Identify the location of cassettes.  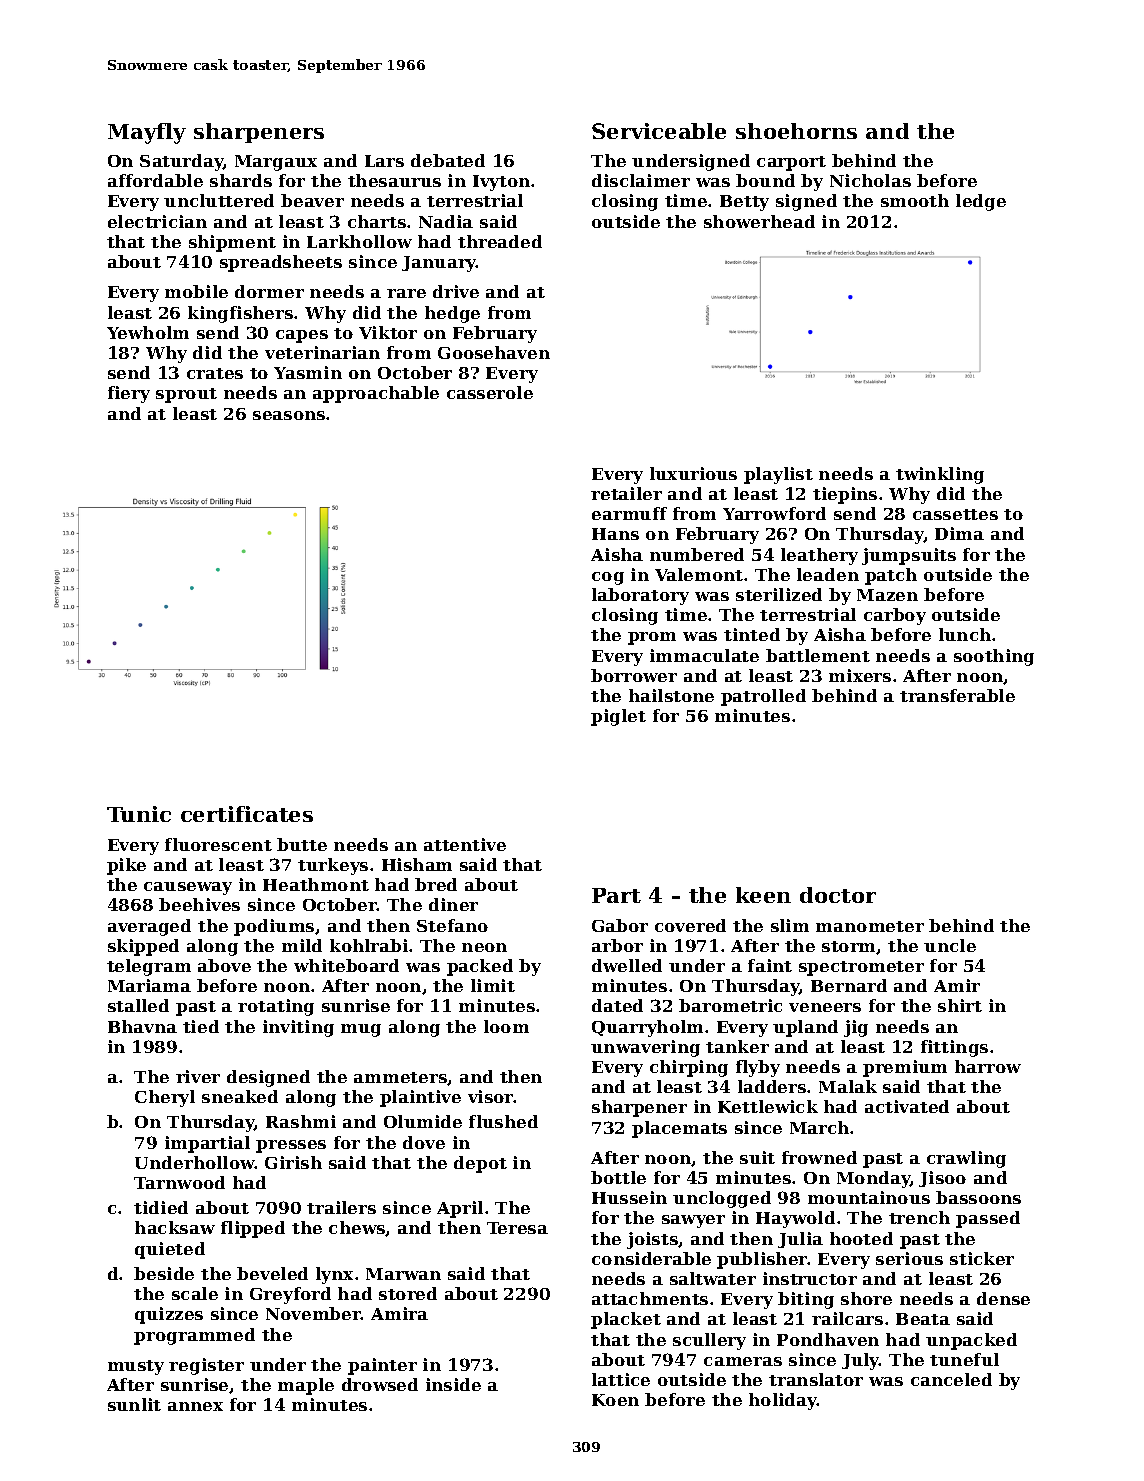
(955, 514).
